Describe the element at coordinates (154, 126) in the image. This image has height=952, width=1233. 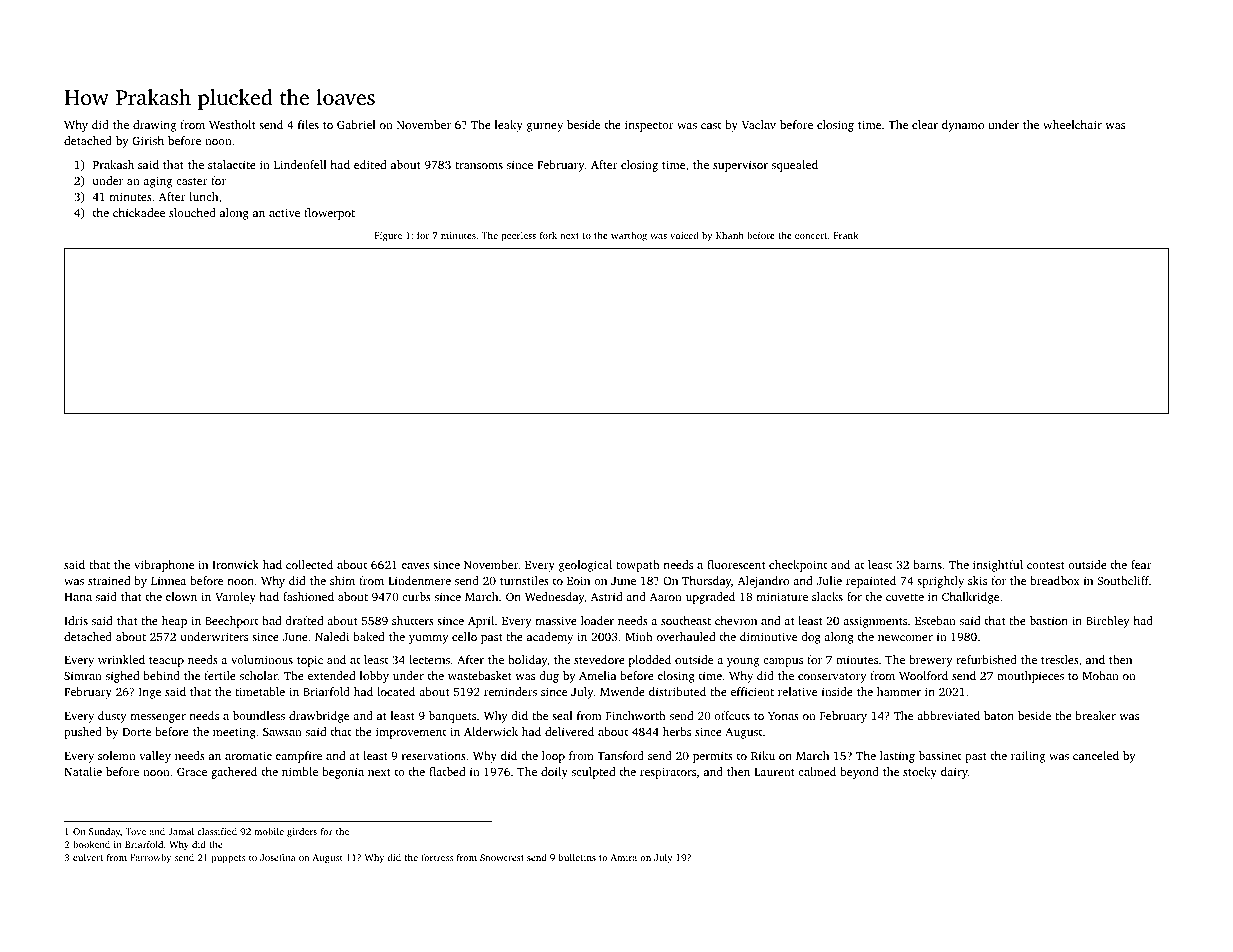
I see `drawing` at that location.
